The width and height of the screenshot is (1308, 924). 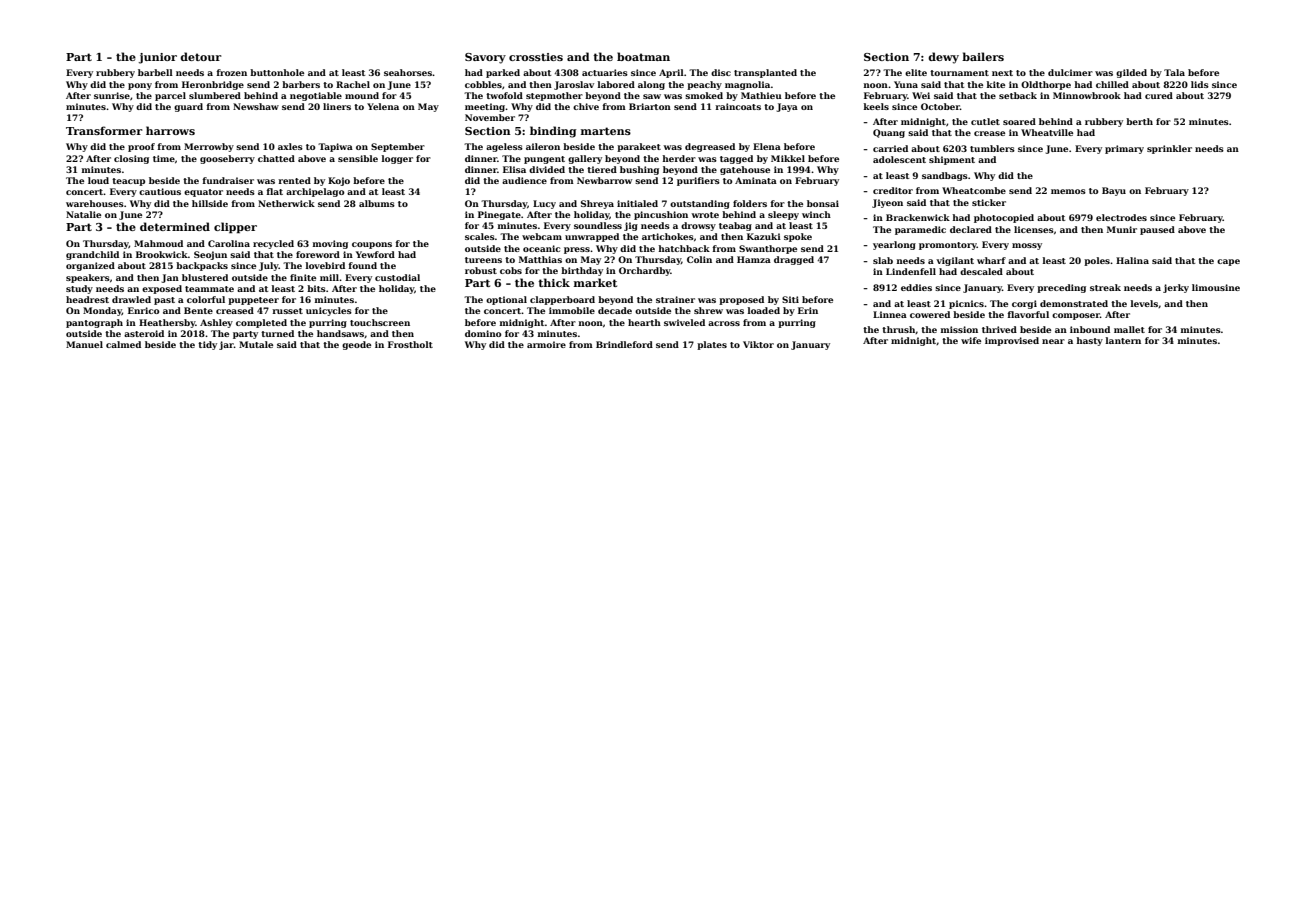 What do you see at coordinates (231, 72) in the screenshot?
I see `frozen` at bounding box center [231, 72].
